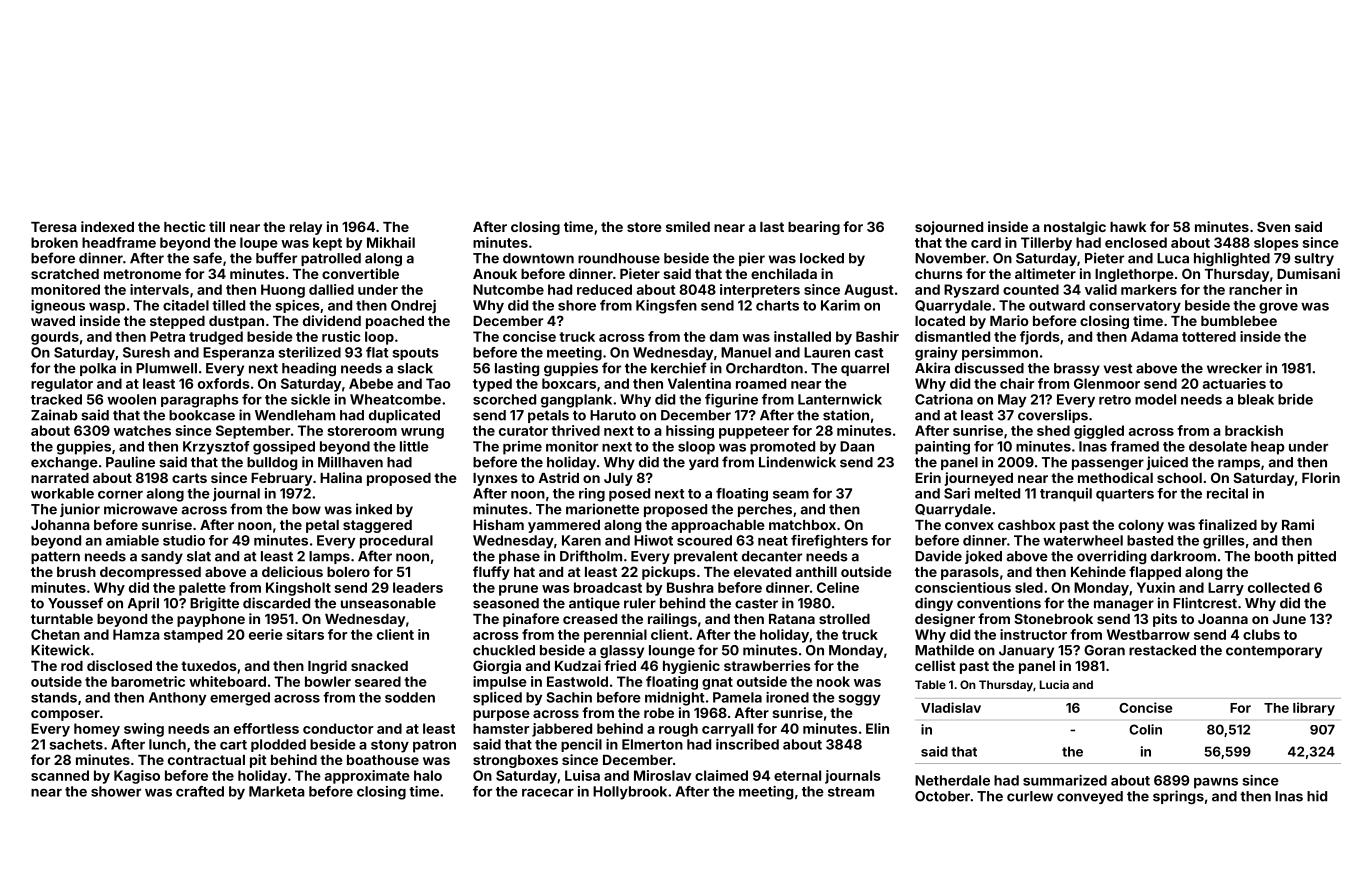  I want to click on downtown, so click(538, 258).
